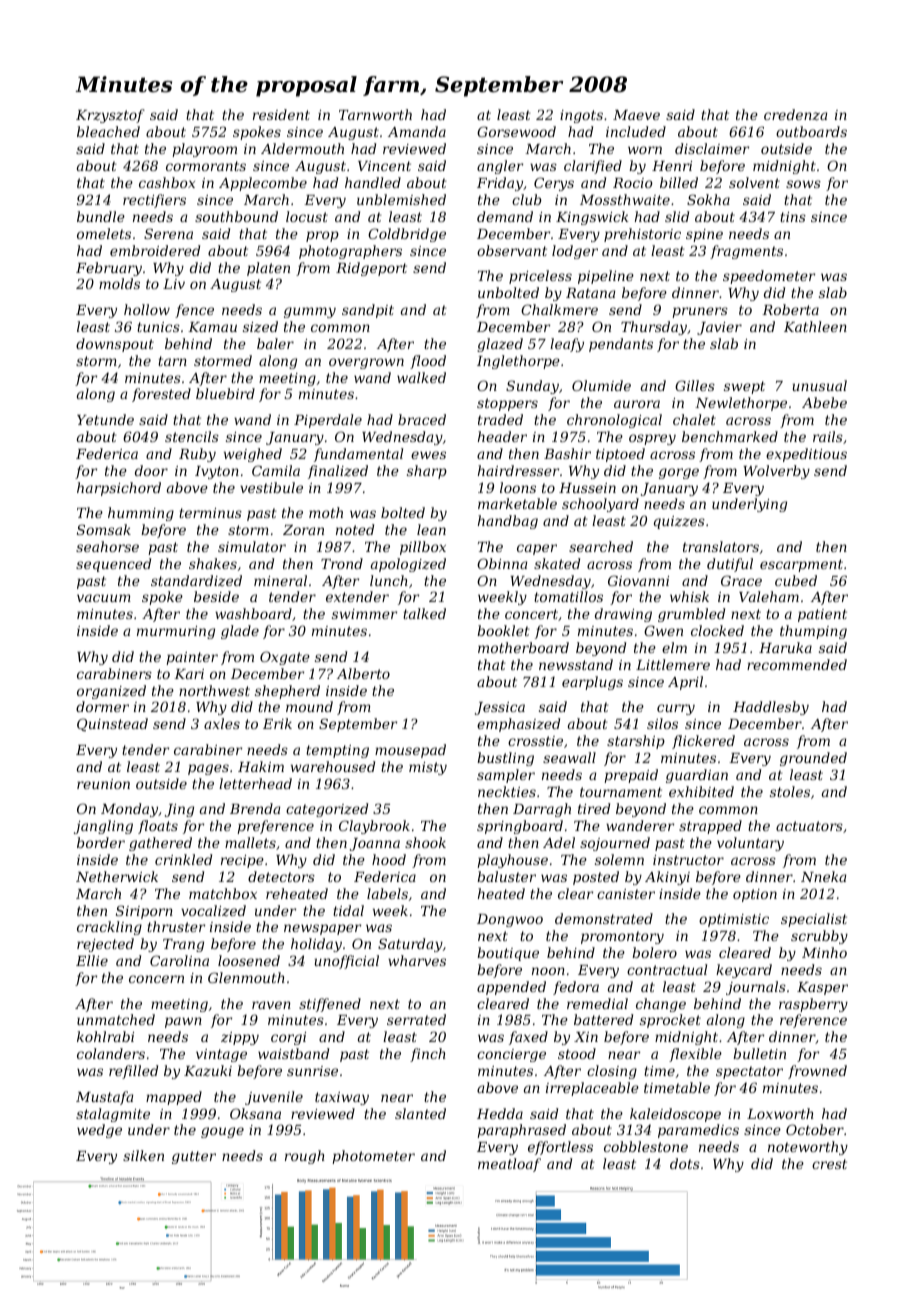  I want to click on booklet, so click(503, 630).
